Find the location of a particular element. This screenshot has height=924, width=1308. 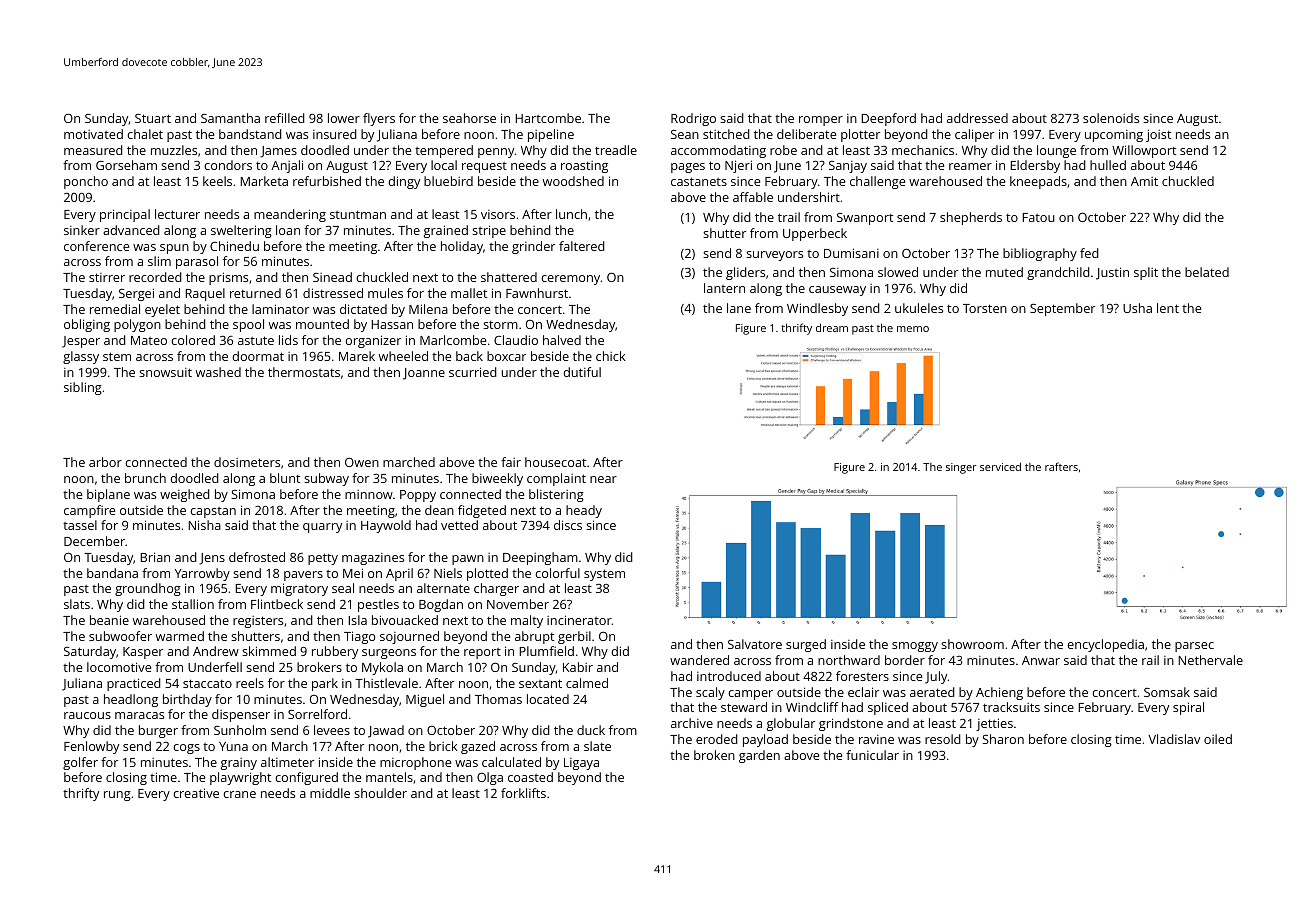

spun is located at coordinates (174, 249).
